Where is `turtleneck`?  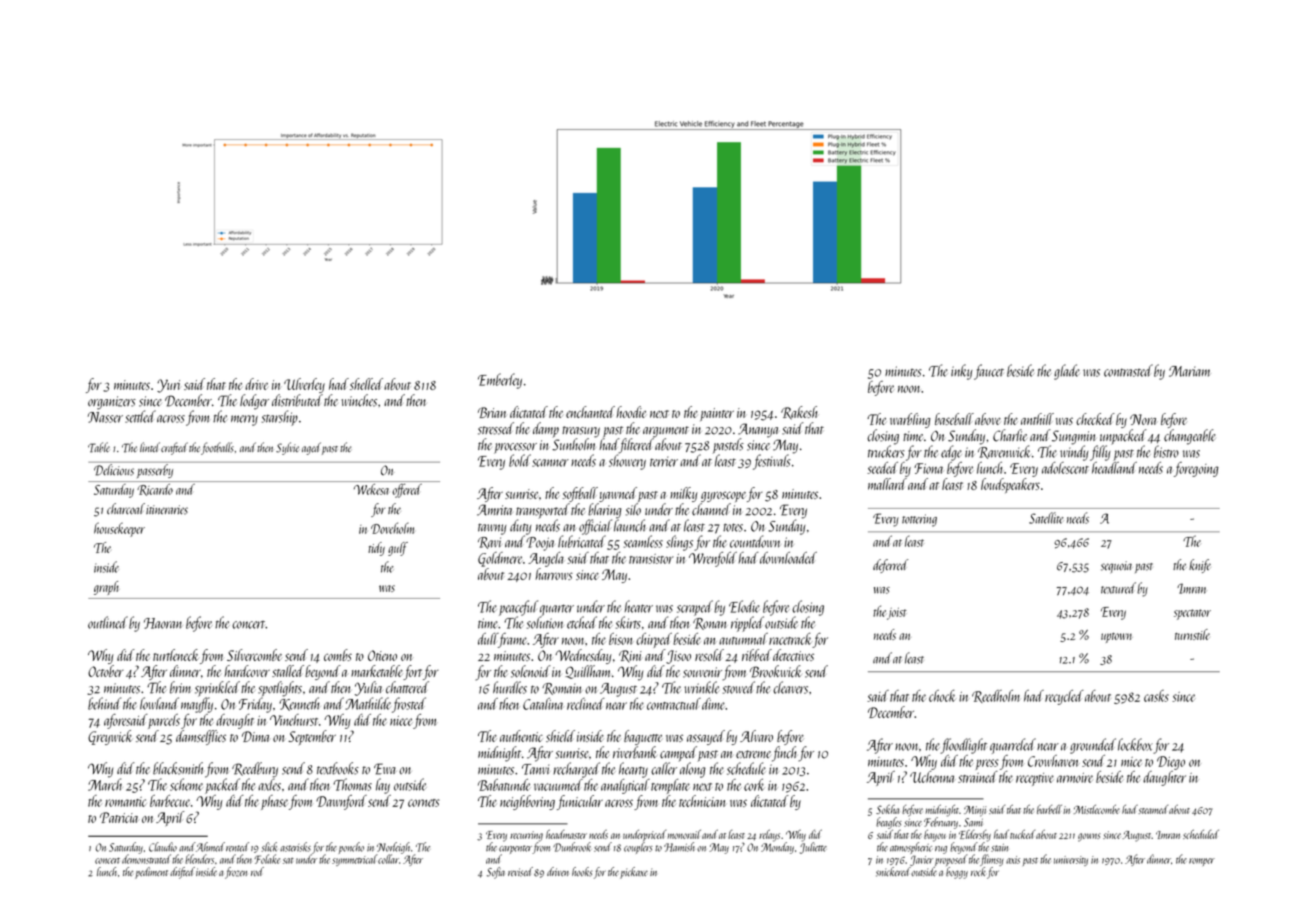 turtleneck is located at coordinates (175, 655).
